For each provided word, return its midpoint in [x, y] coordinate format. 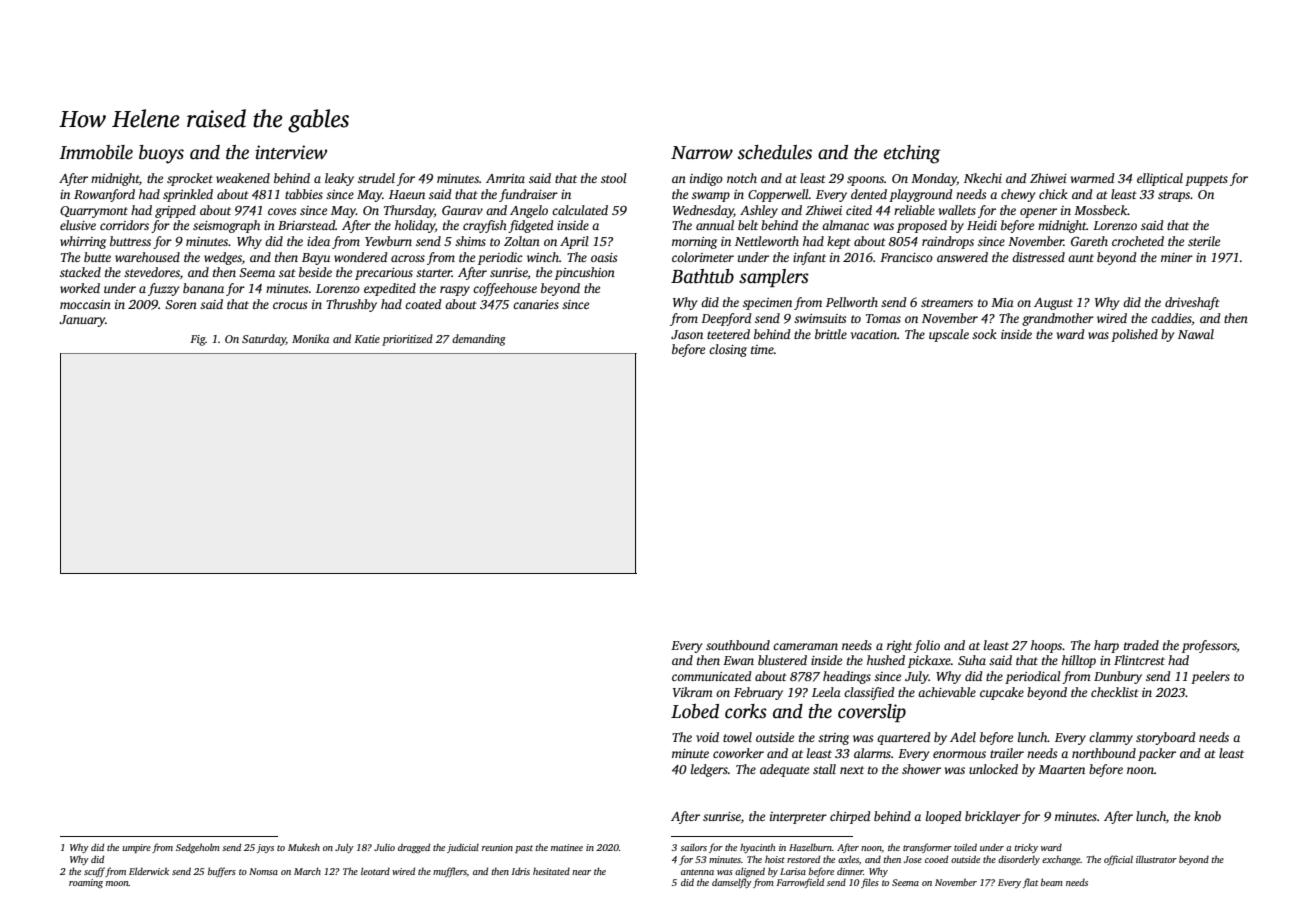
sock [984, 334]
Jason [687, 334]
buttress [130, 241]
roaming [86, 883]
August [1053, 304]
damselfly [732, 883]
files [870, 883]
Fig [197, 340]
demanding [479, 340]
